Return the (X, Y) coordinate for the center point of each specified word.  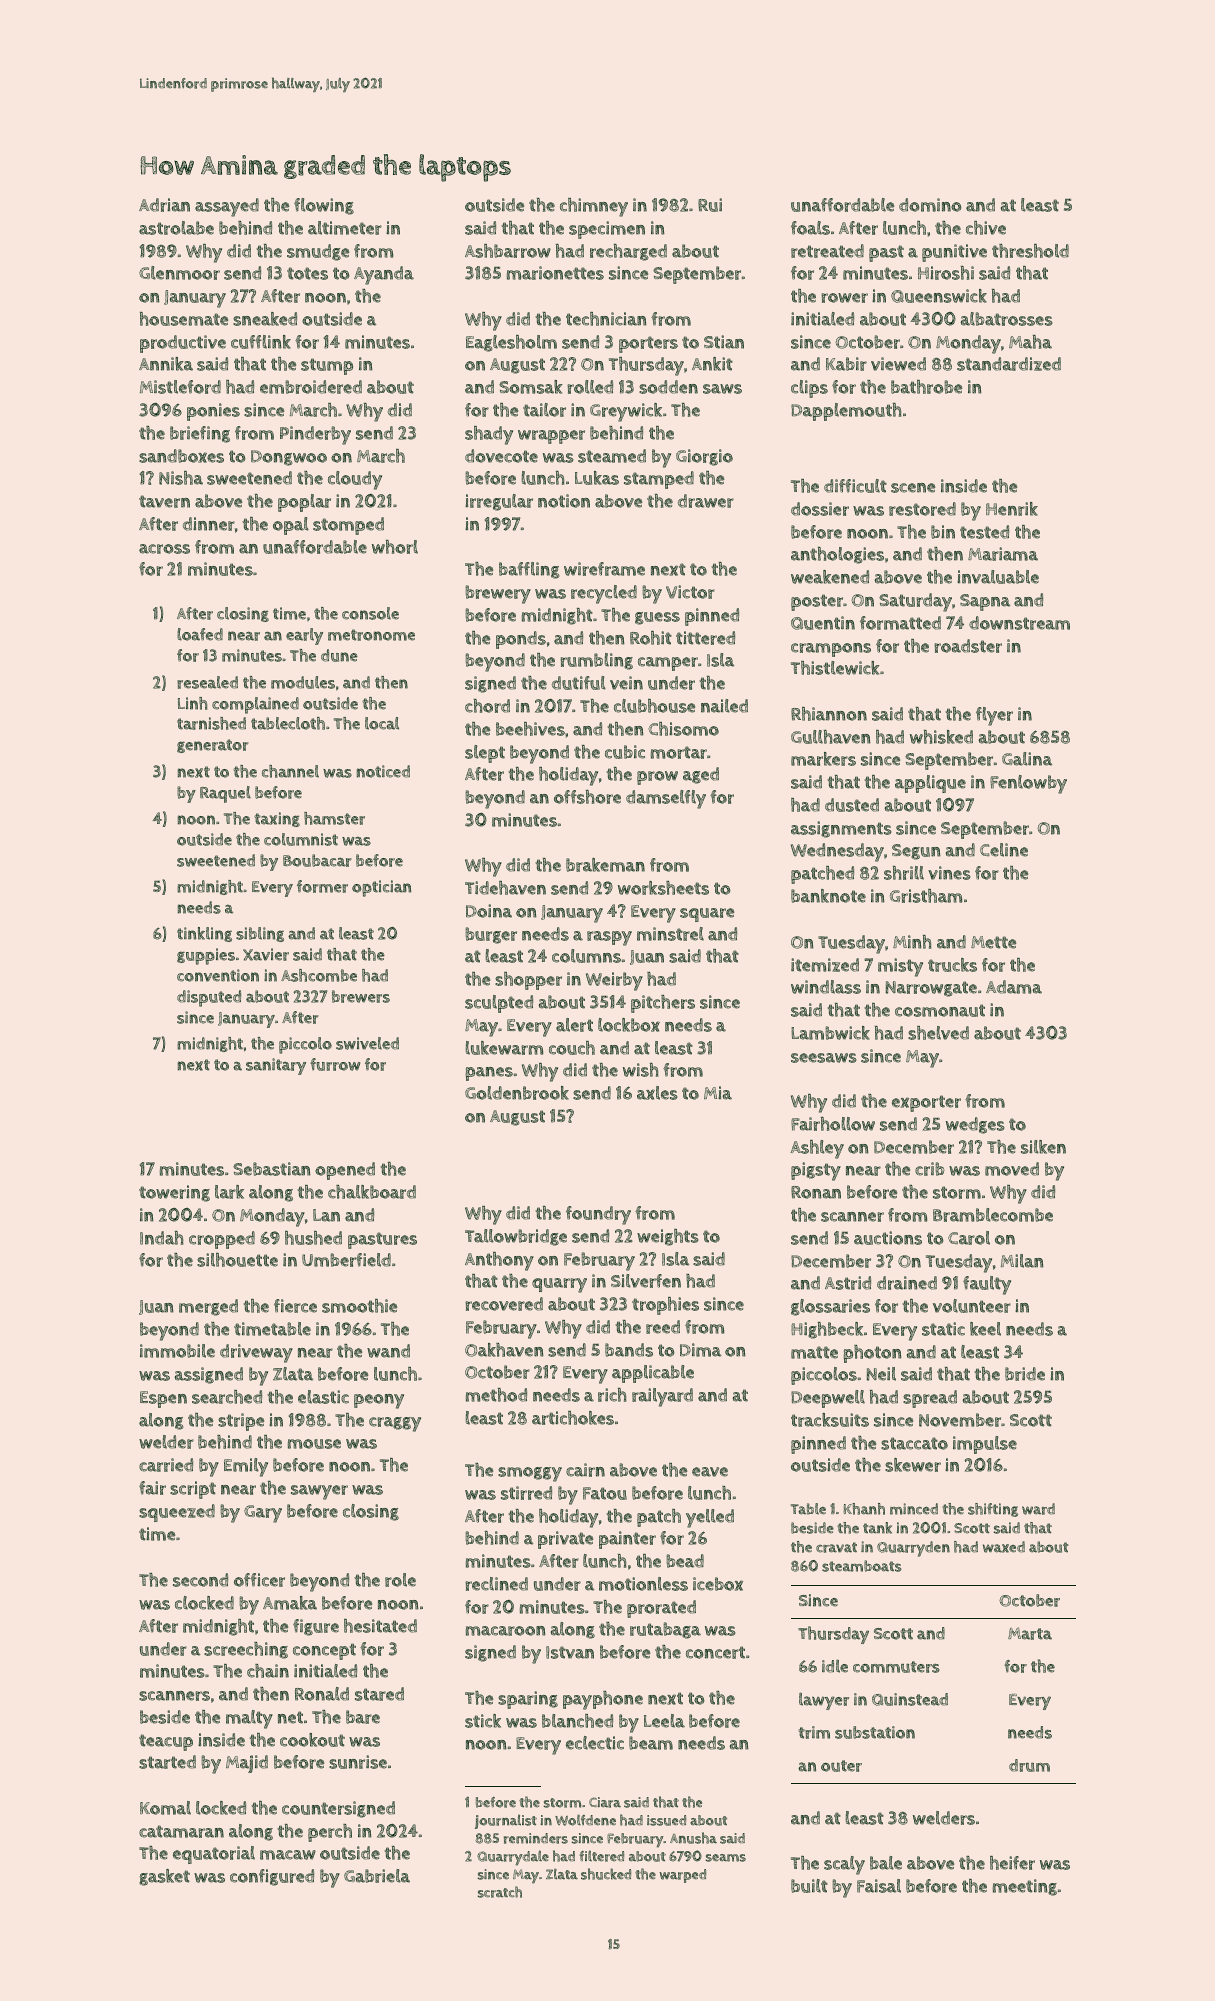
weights (668, 1237)
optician (381, 888)
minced (914, 1509)
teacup (166, 1742)
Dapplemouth (846, 412)
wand (388, 1351)
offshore (587, 797)
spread (930, 1399)
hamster (334, 818)
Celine (1004, 850)
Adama (1014, 987)
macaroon (505, 1631)
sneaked (265, 319)
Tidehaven (505, 888)
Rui (710, 205)
